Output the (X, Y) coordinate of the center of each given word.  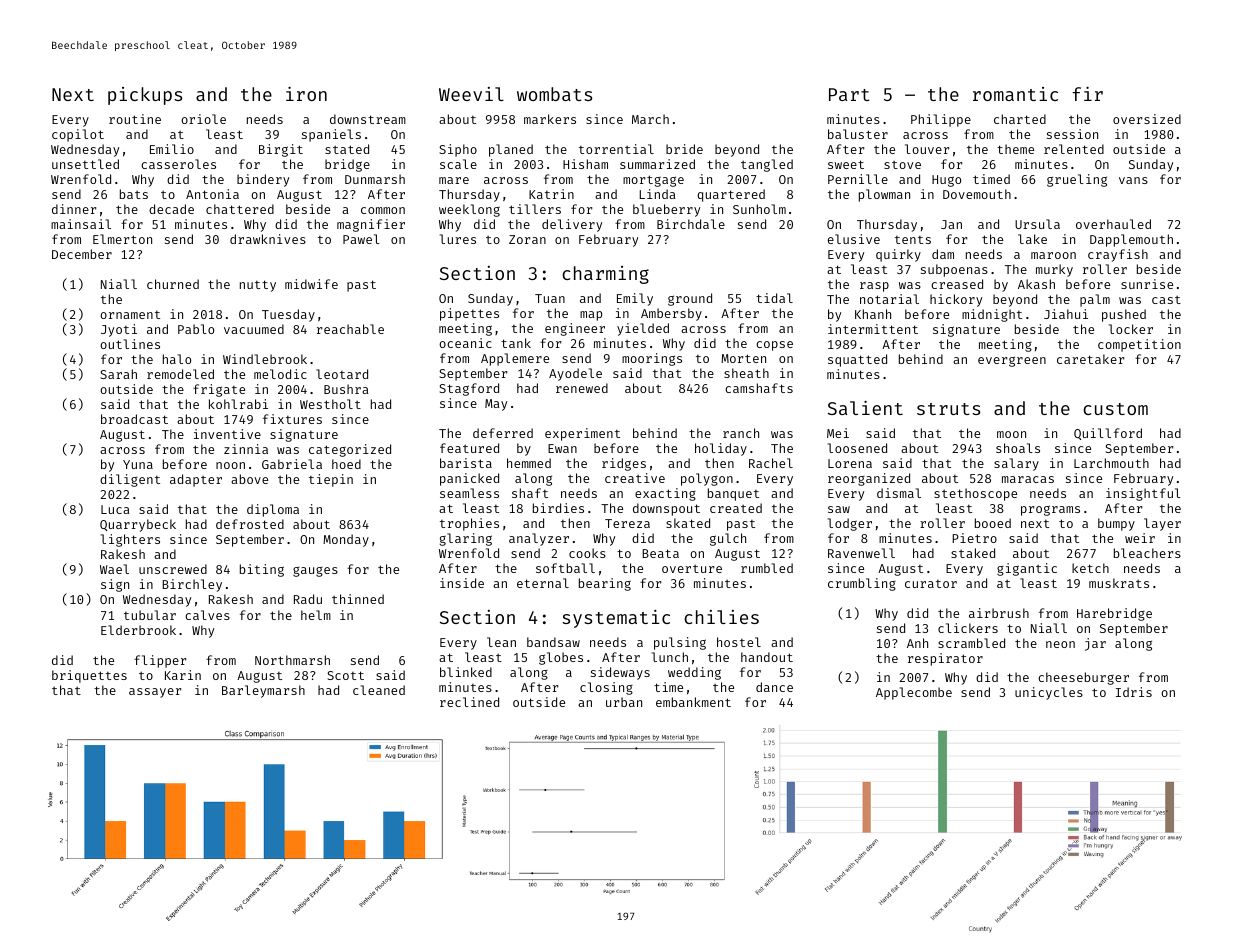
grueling (1077, 180)
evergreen (1012, 361)
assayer (155, 693)
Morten (743, 358)
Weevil (471, 94)
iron (306, 94)
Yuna (138, 464)
